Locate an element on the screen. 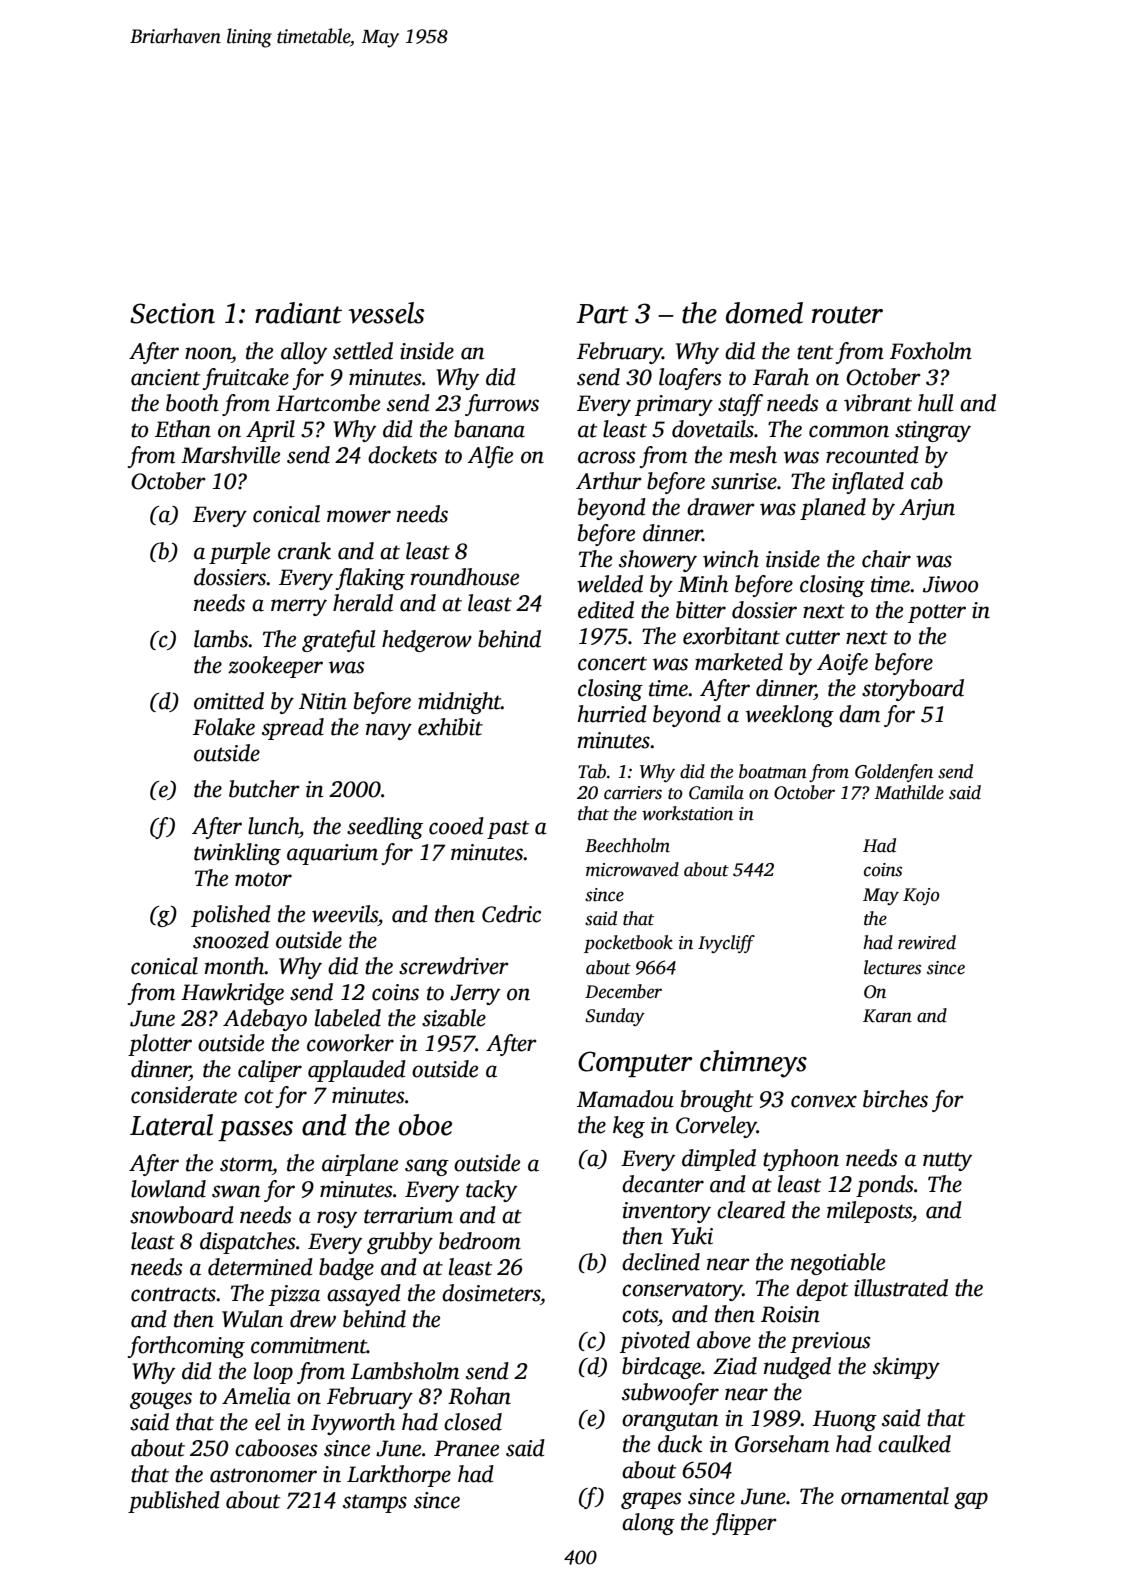 Image resolution: width=1128 pixels, height=1596 pixels. storyboard is located at coordinates (913, 690).
